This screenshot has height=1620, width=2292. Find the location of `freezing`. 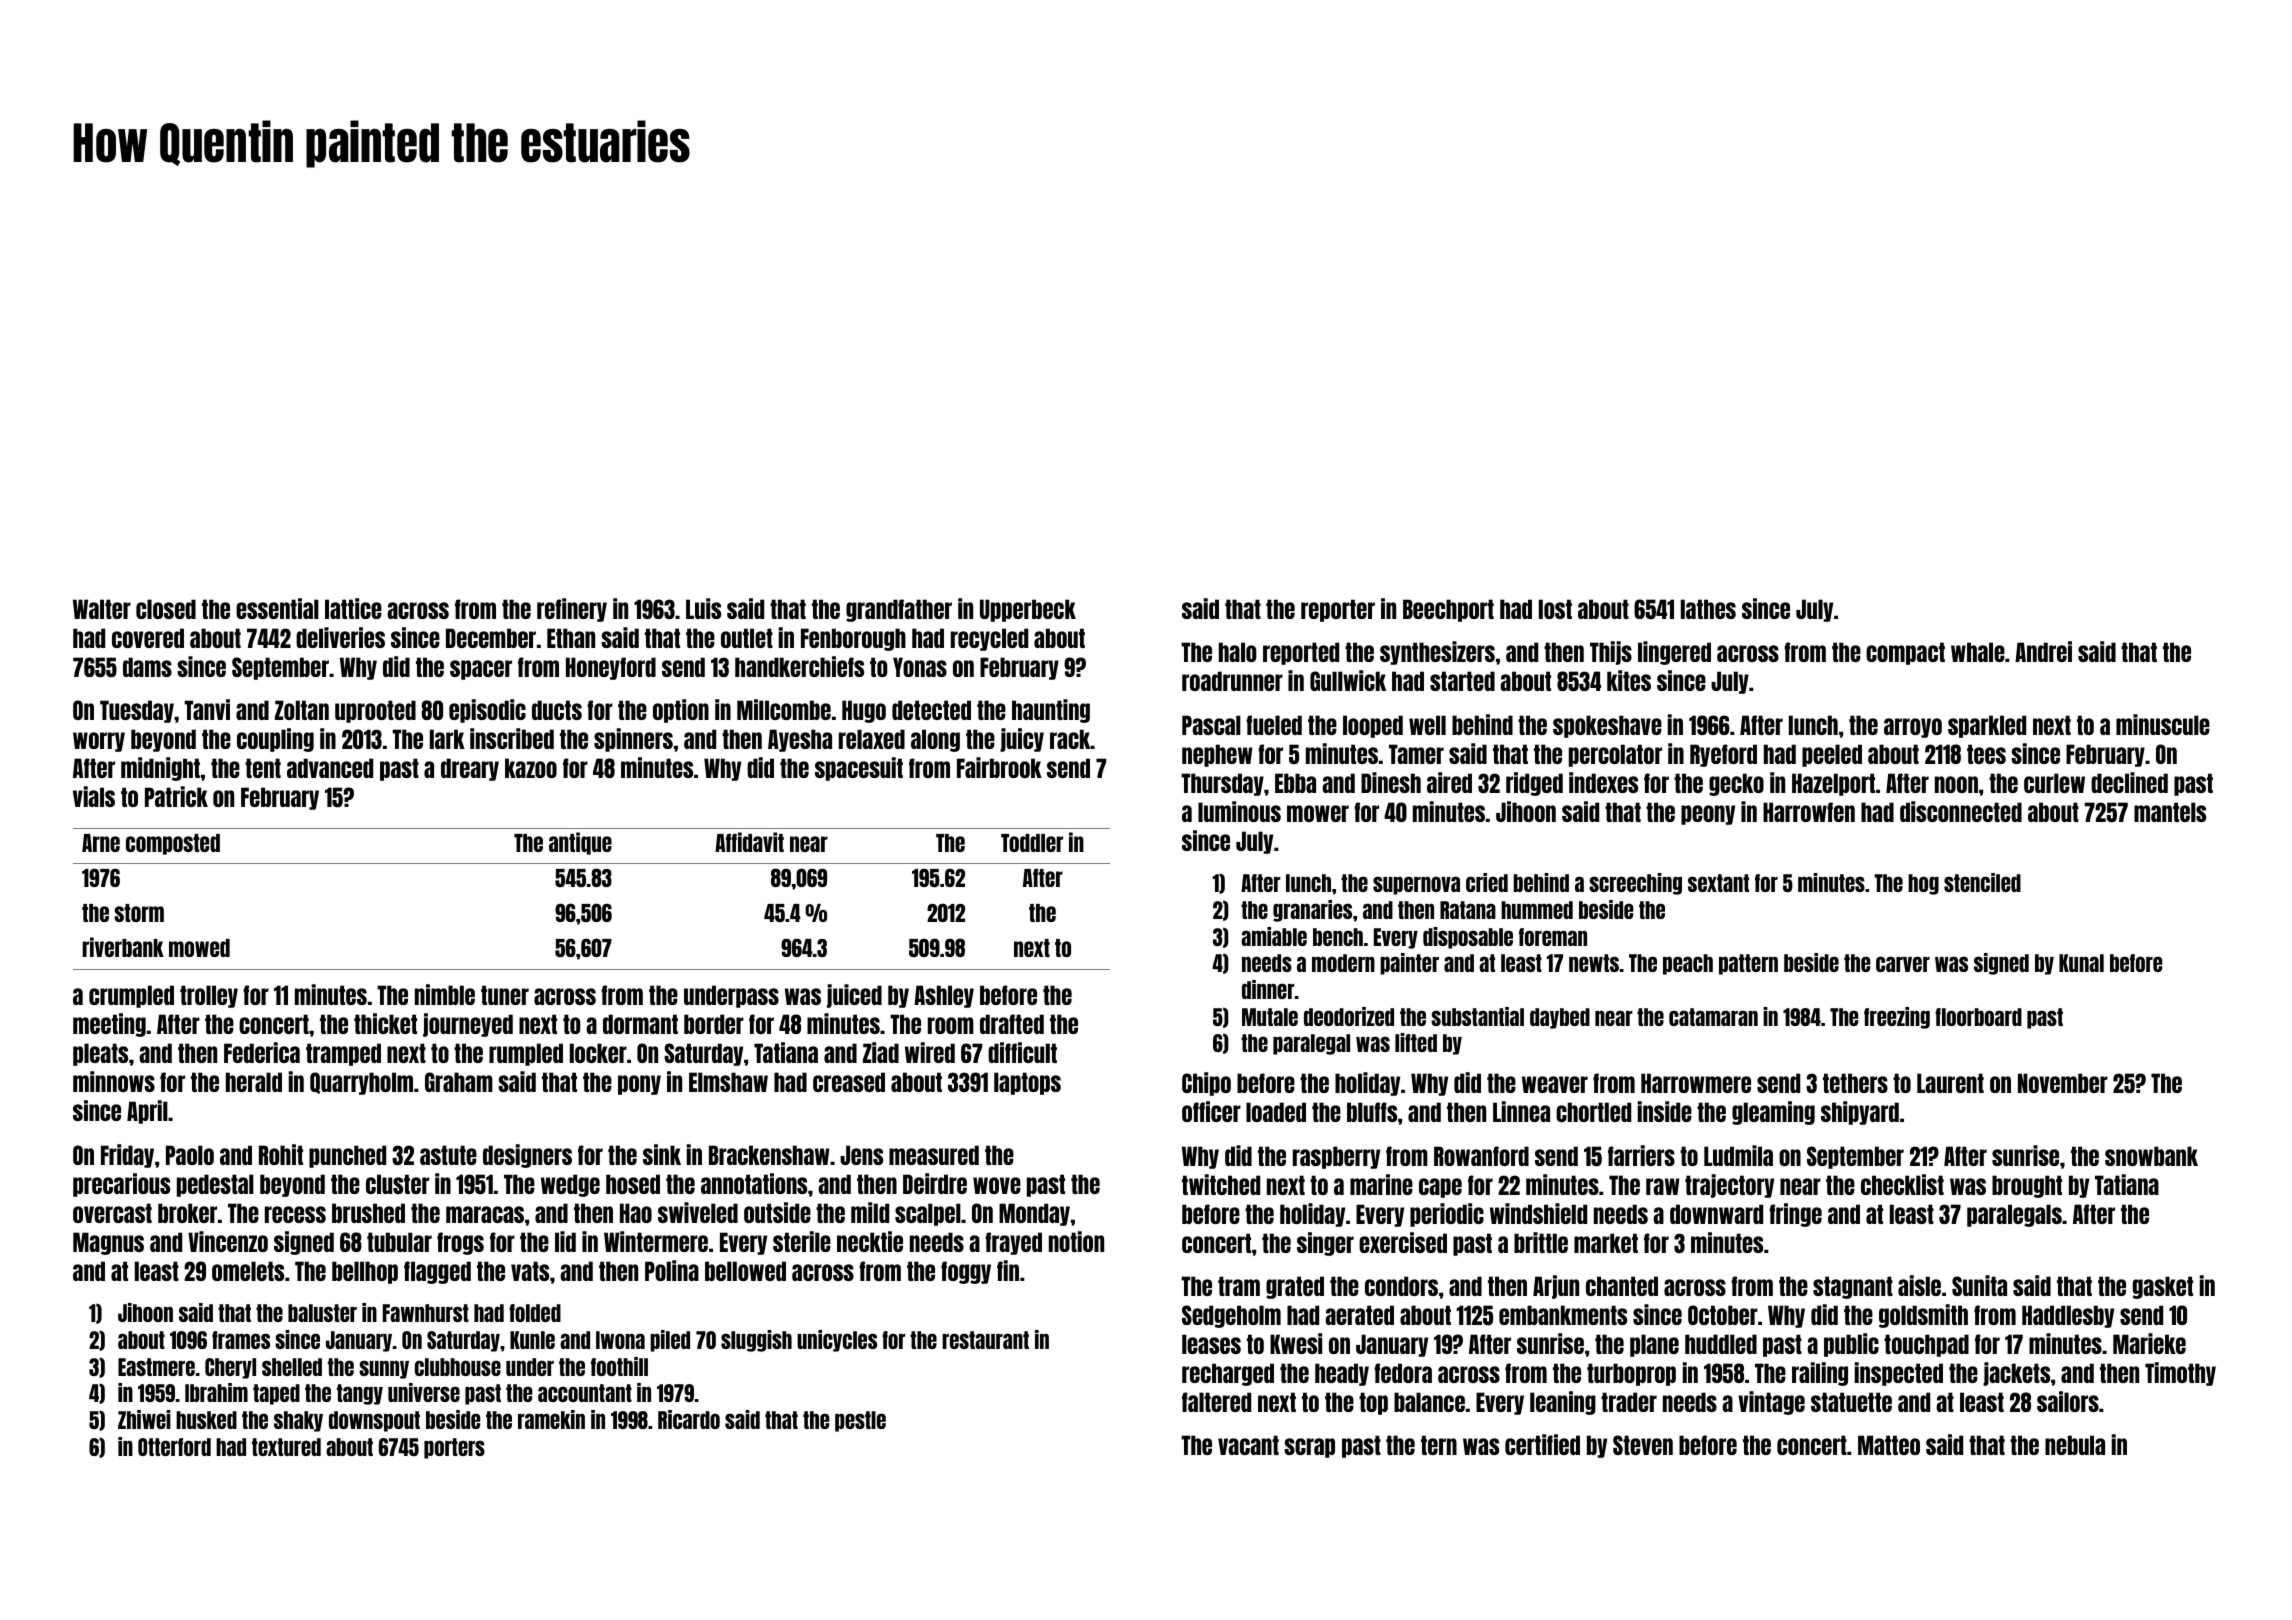

freezing is located at coordinates (1897, 1018).
